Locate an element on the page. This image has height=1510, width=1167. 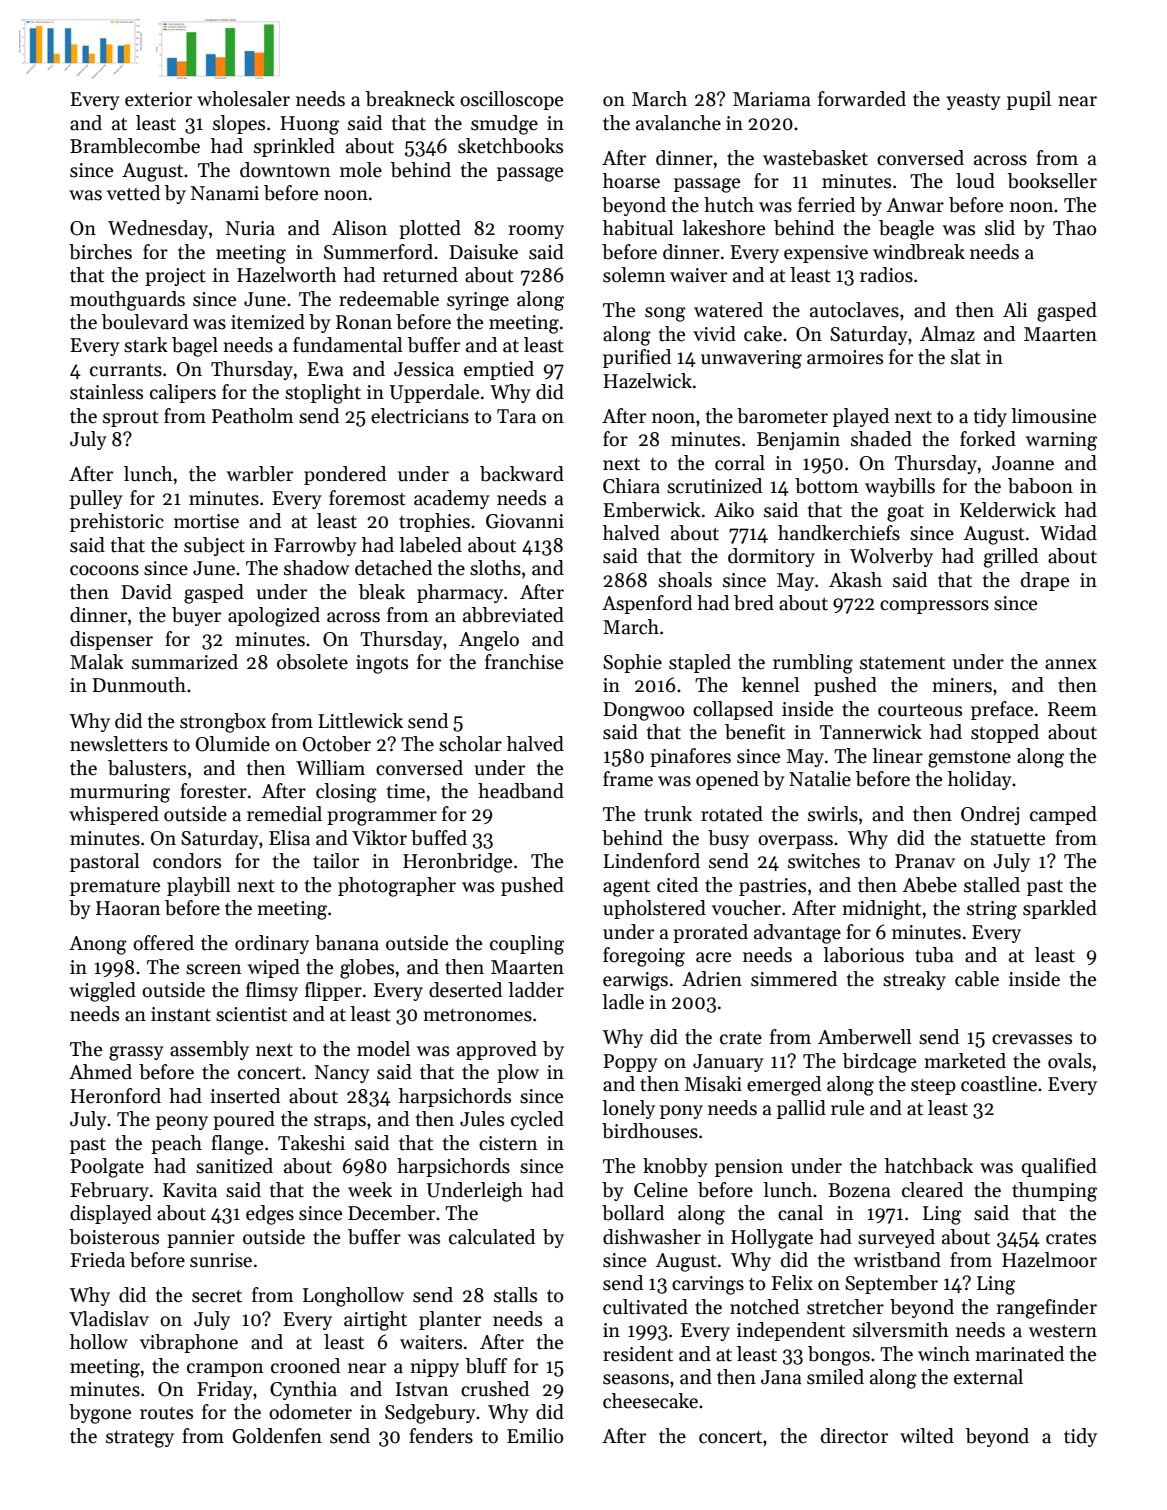
pupil is located at coordinates (1029, 100).
